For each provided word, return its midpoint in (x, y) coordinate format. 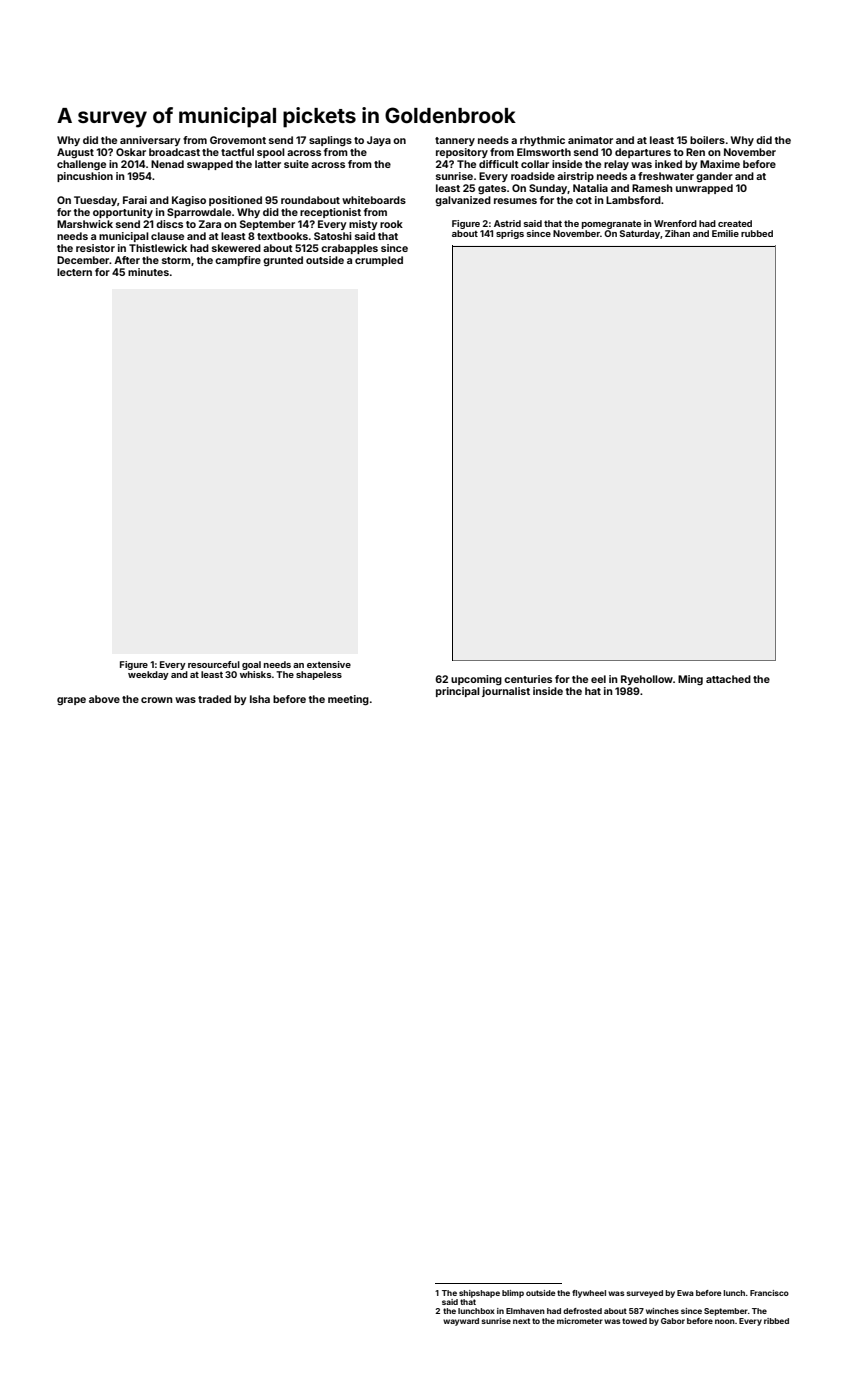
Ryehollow (647, 680)
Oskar (131, 152)
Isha (260, 699)
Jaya (379, 141)
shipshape (479, 1294)
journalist (506, 692)
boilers (707, 140)
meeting (348, 700)
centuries (528, 679)
